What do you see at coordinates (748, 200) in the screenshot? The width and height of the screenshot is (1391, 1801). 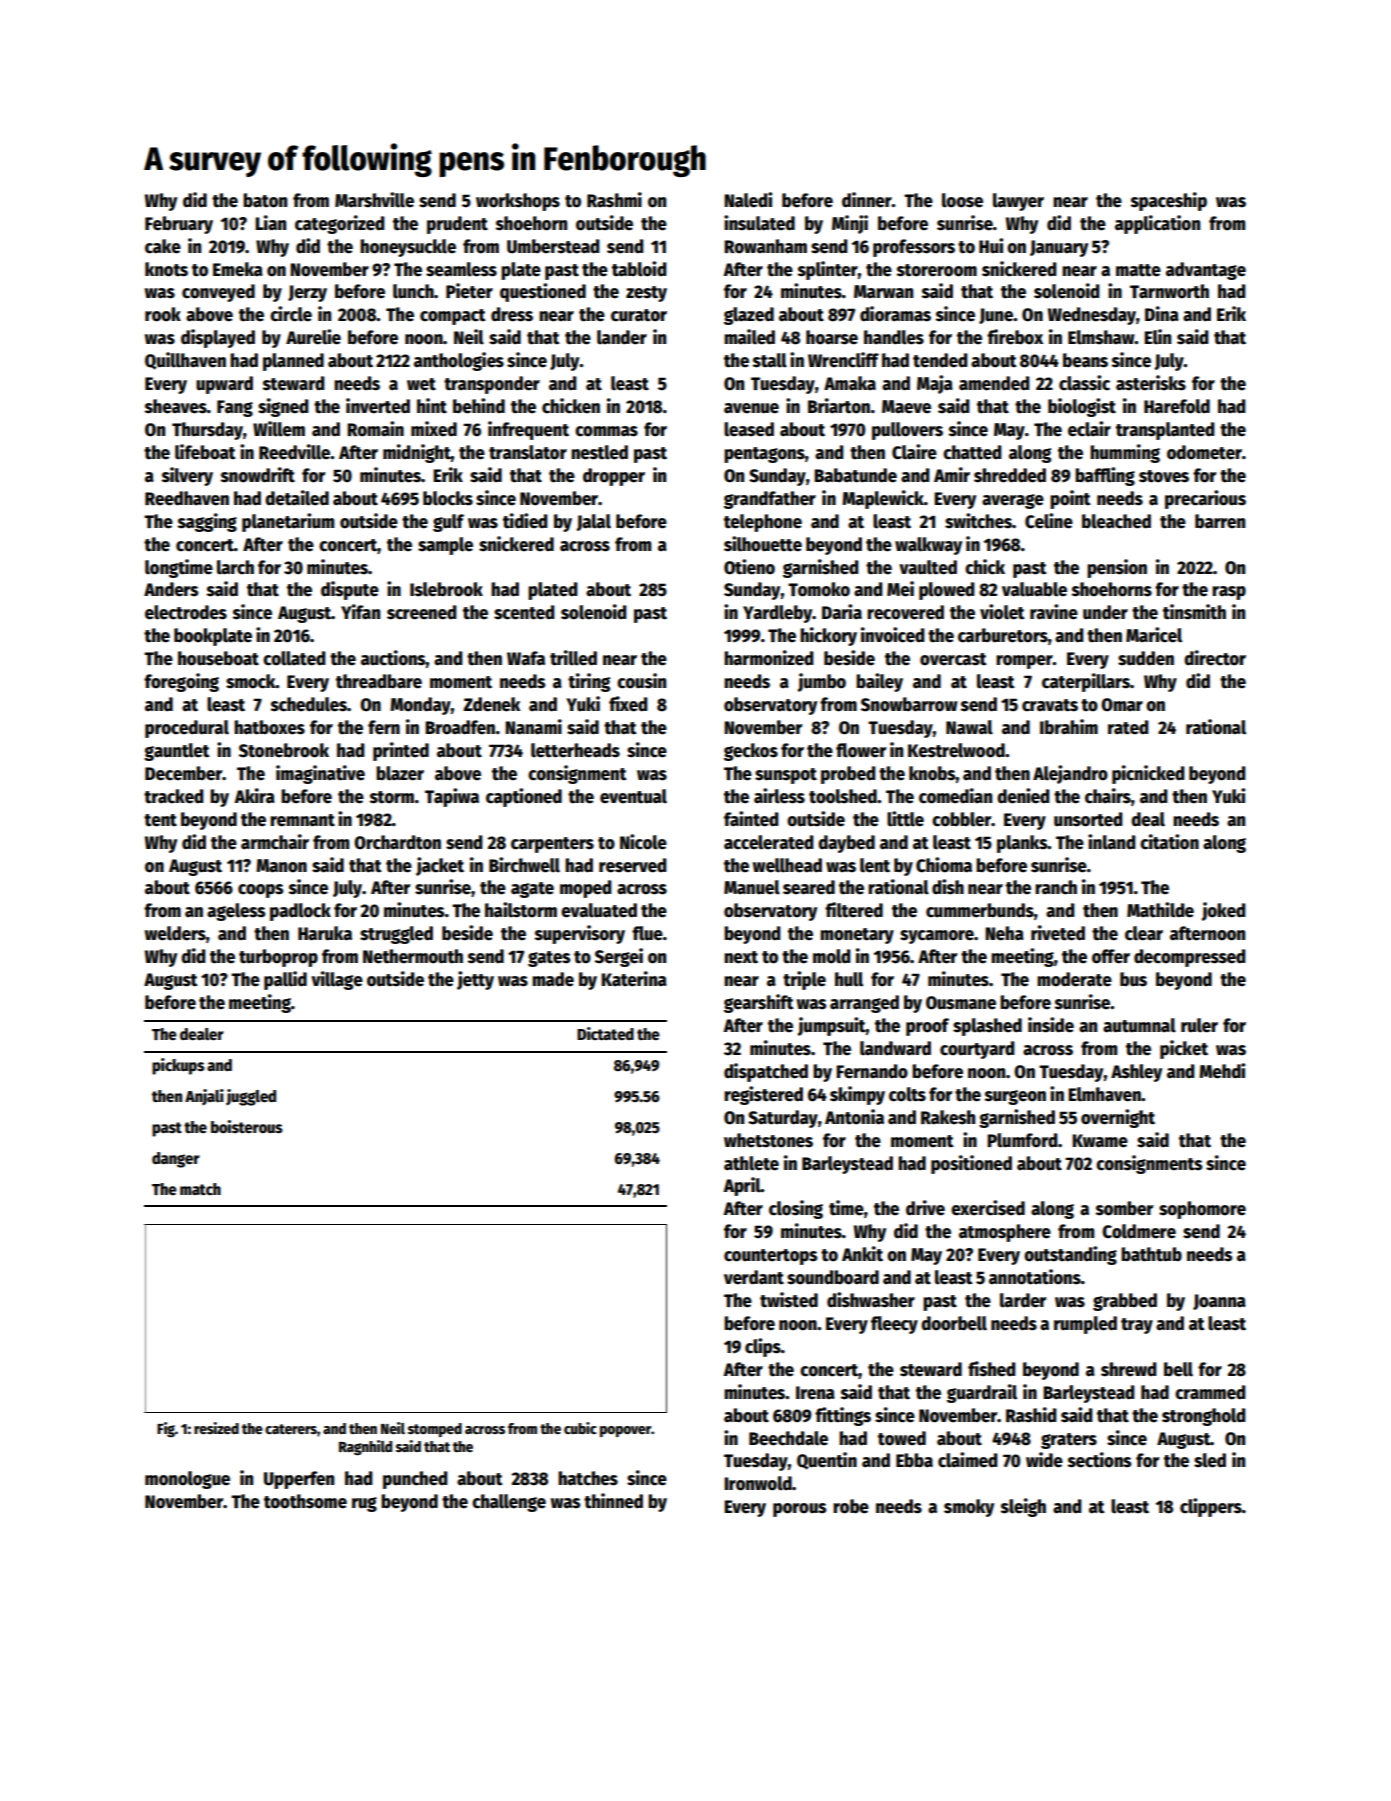 I see `Naledi` at bounding box center [748, 200].
